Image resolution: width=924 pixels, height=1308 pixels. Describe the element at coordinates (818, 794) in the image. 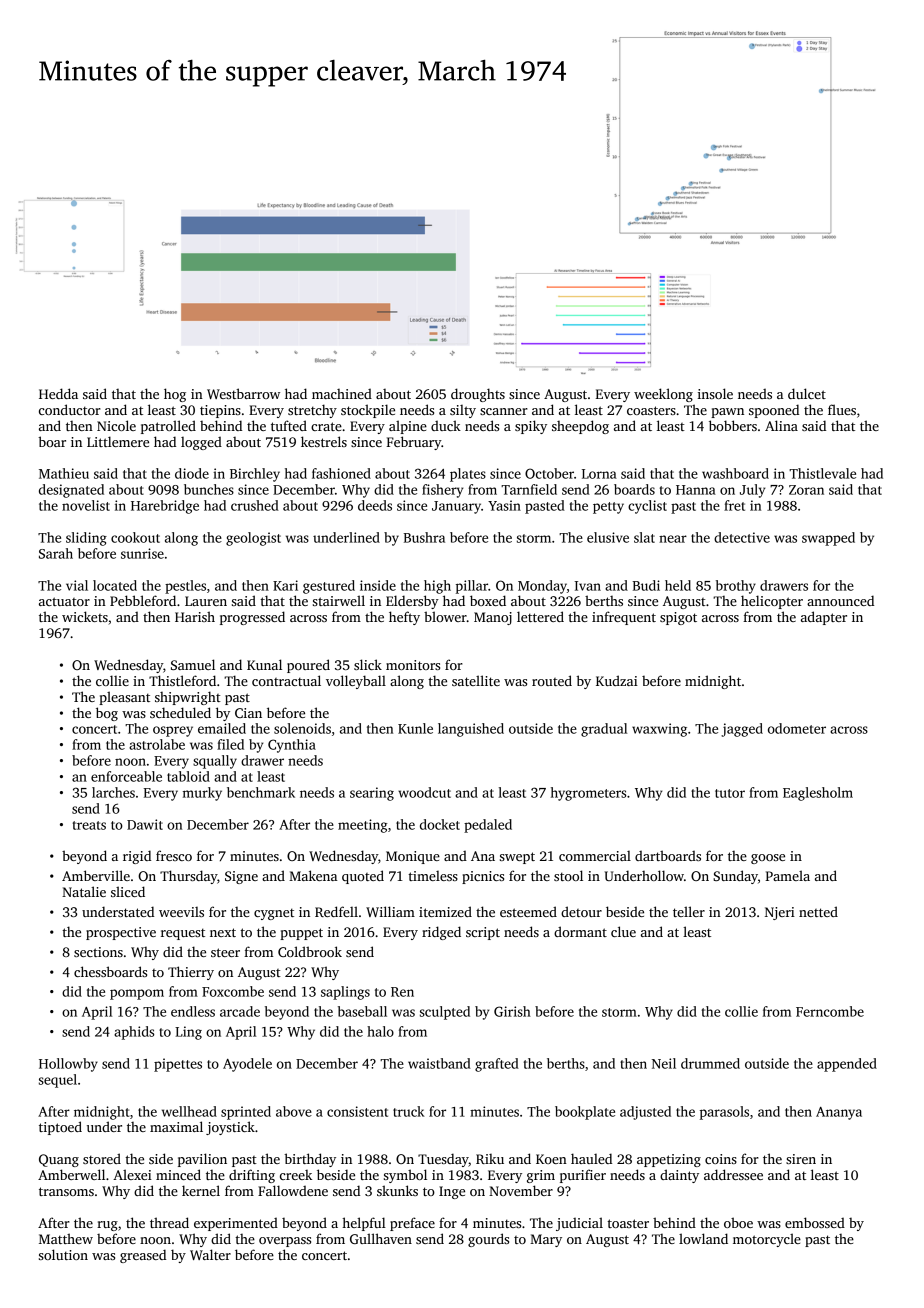

I see `Eaglesholm` at that location.
